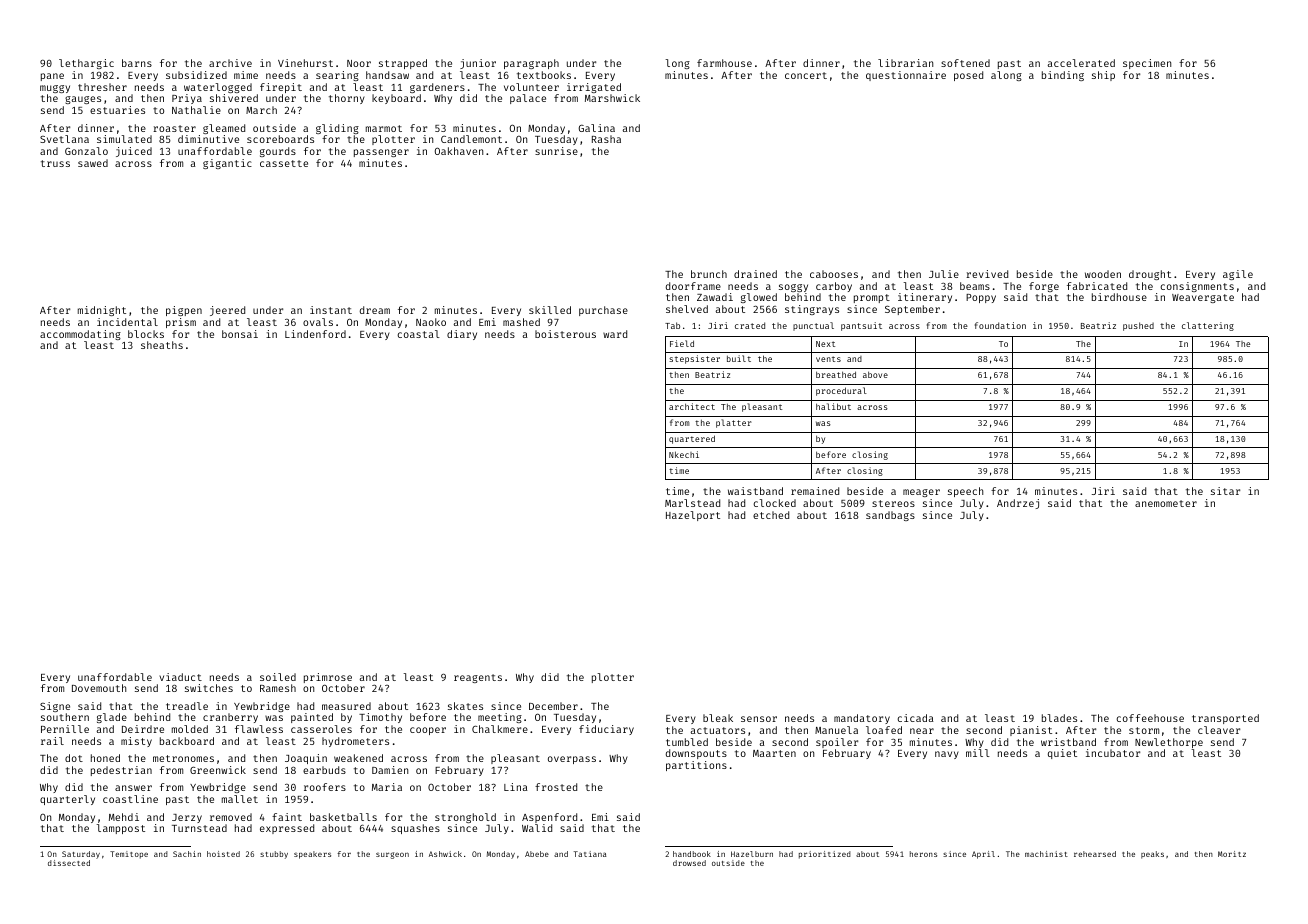 This page has width=1308, height=924. What do you see at coordinates (325, 787) in the page?
I see `roofers` at bounding box center [325, 787].
